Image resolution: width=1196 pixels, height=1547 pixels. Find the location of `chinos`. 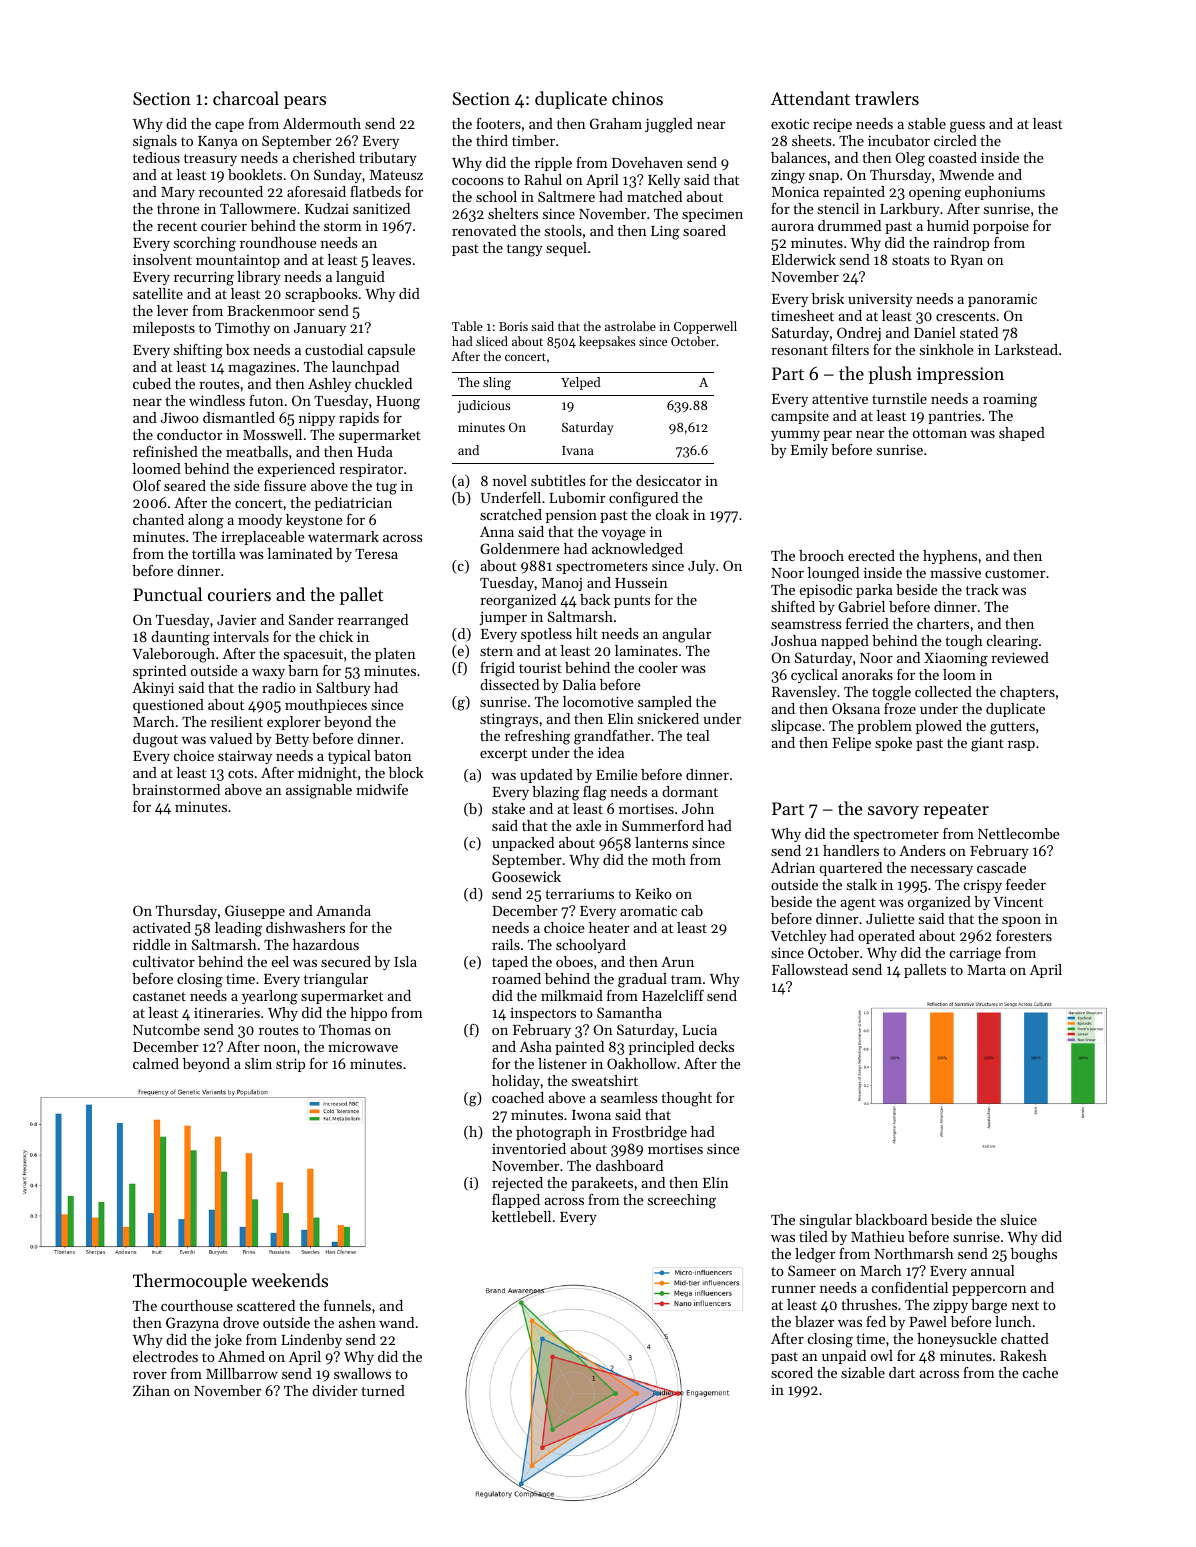

chinos is located at coordinates (637, 98).
